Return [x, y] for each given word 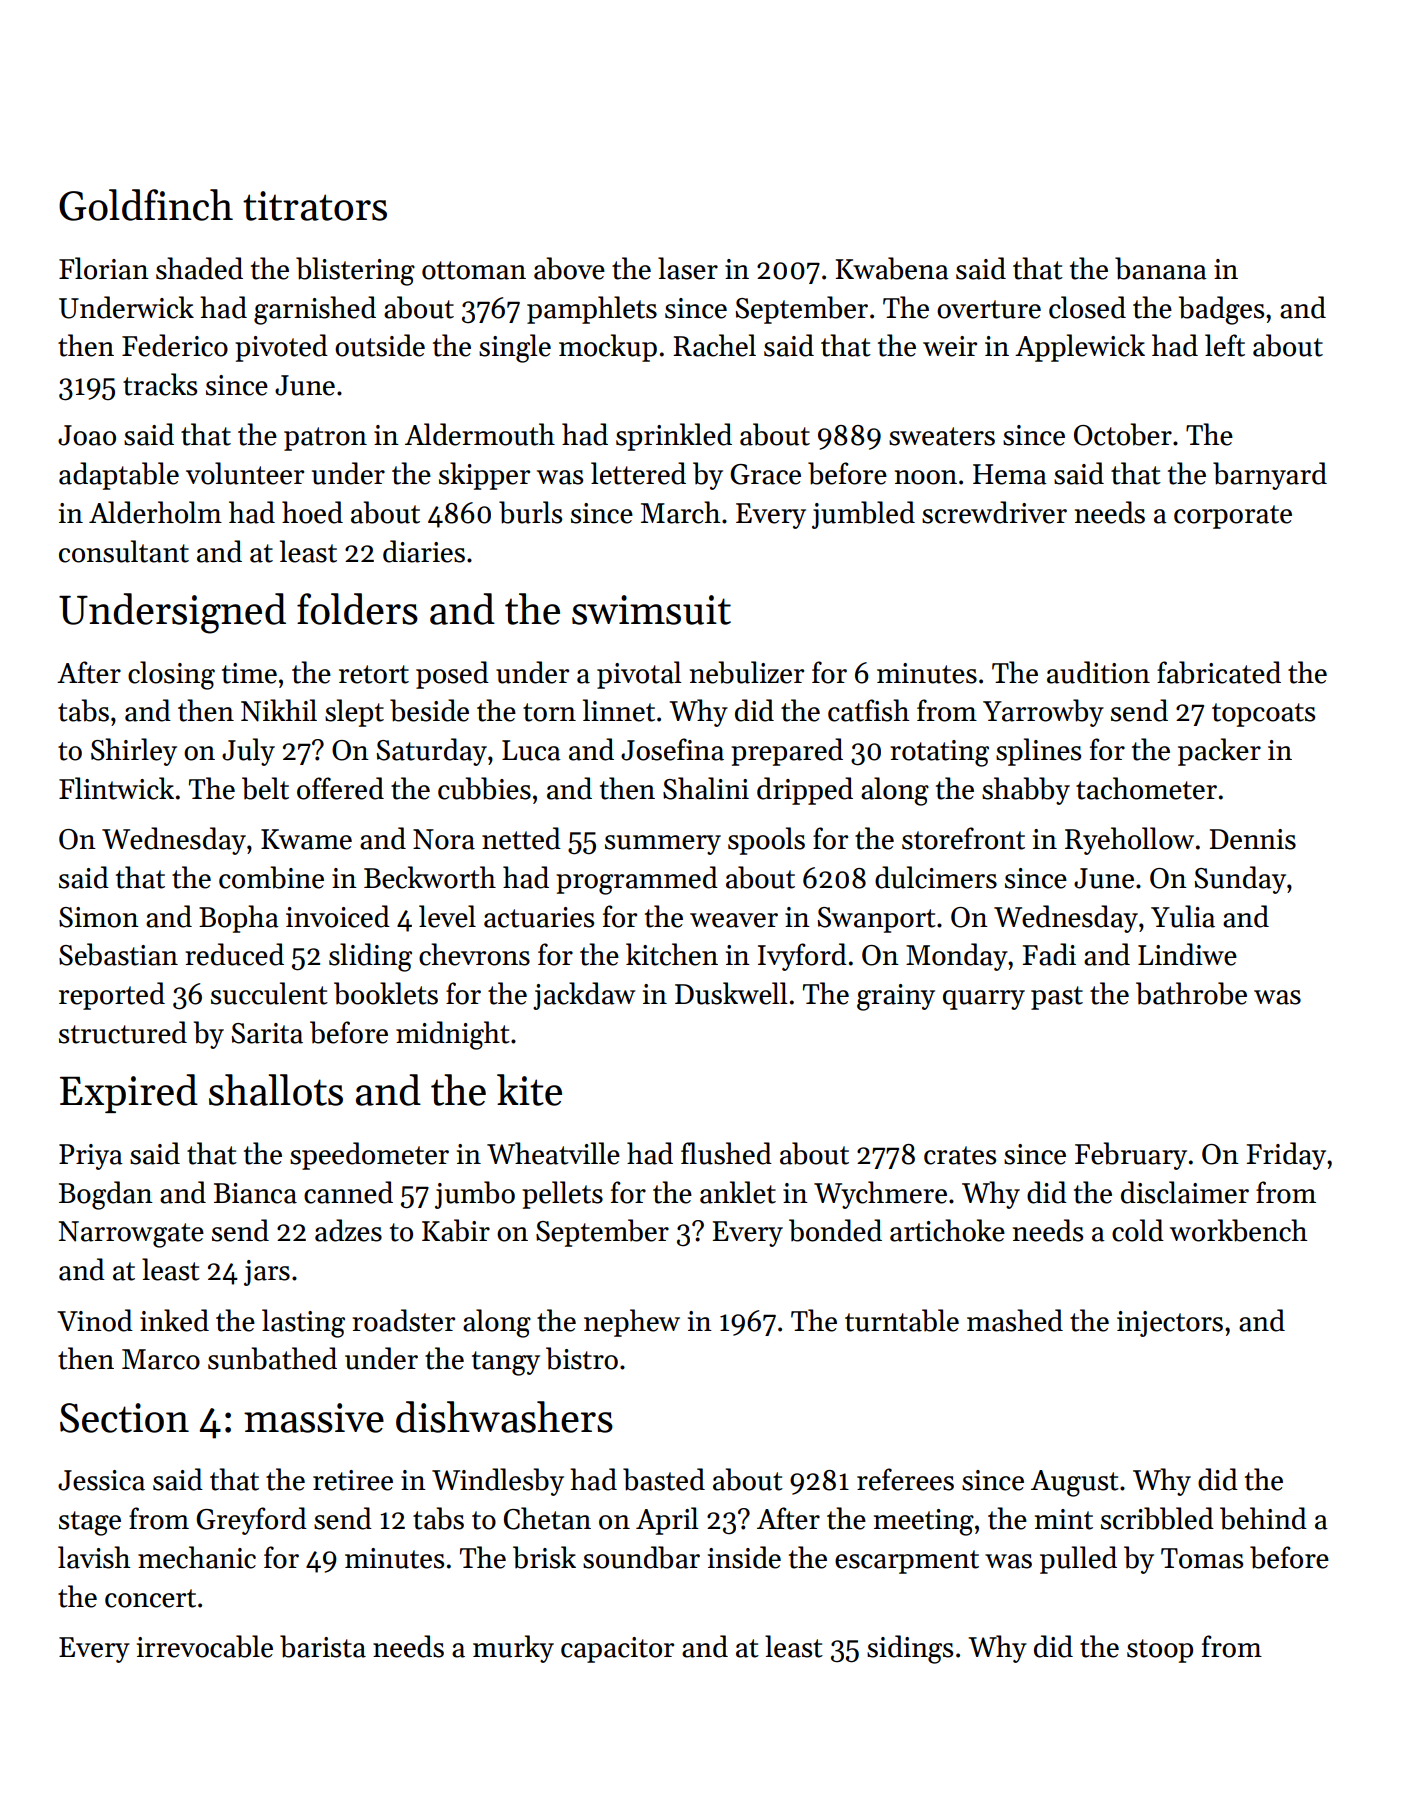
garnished [315, 310]
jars [267, 1273]
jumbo [475, 1195]
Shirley [134, 752]
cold [1138, 1230]
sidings [910, 1649]
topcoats [1263, 715]
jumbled [863, 515]
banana [1161, 268]
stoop [1160, 1651]
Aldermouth [480, 434]
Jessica [101, 1480]
